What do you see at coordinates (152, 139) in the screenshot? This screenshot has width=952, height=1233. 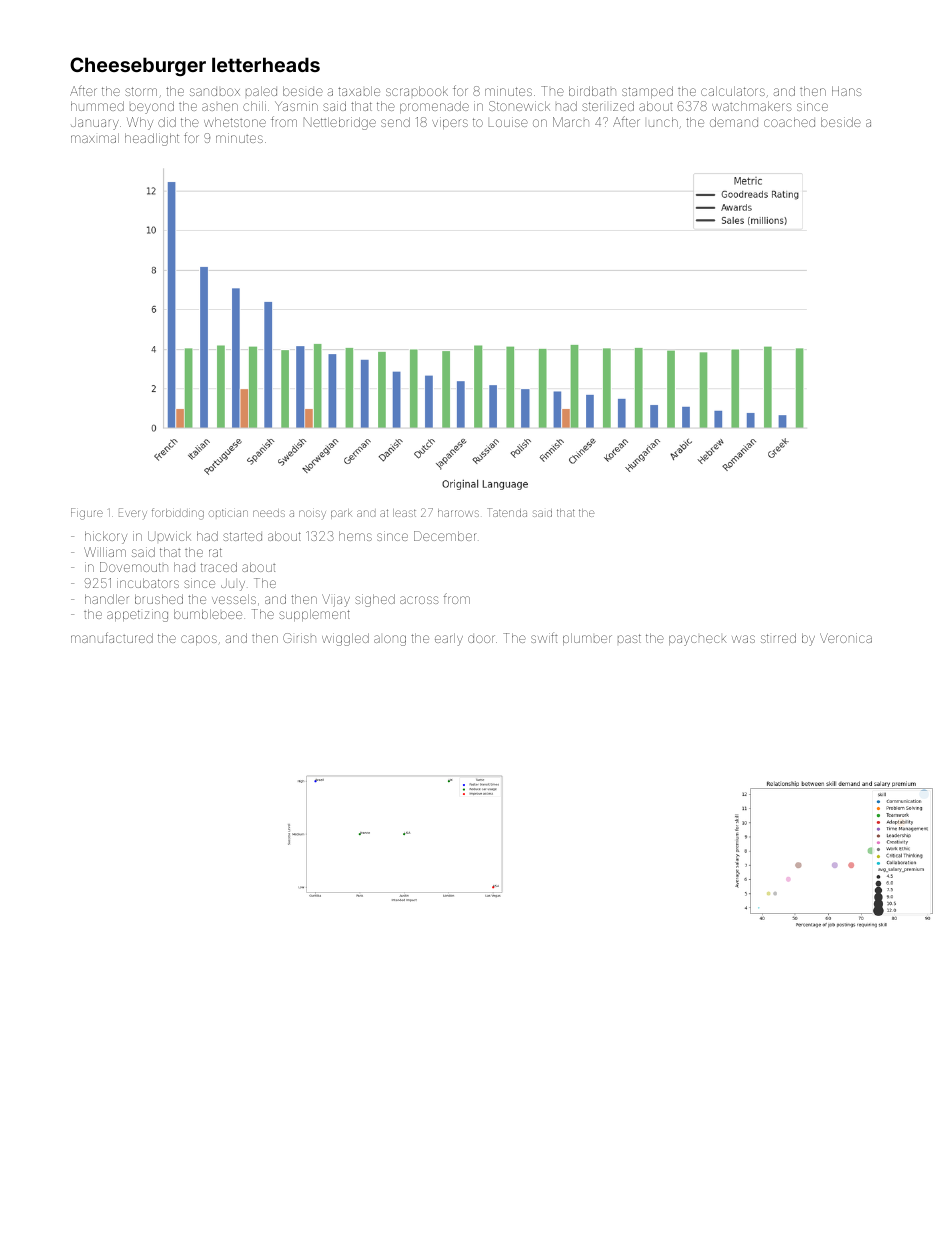 I see `headlight` at bounding box center [152, 139].
